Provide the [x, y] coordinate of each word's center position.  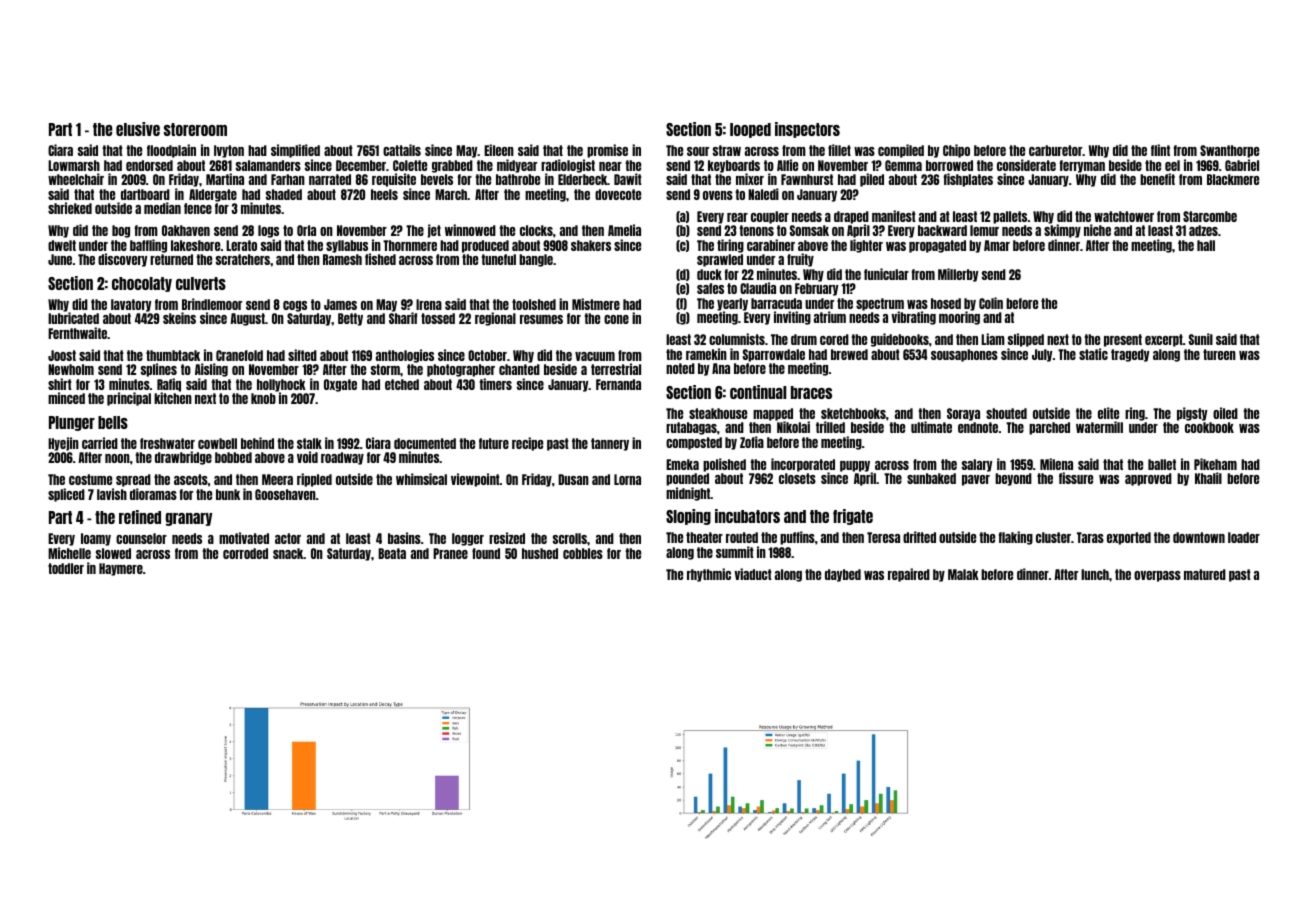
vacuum [595, 356]
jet [434, 231]
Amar [997, 245]
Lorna [627, 479]
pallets [1010, 217]
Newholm [71, 369]
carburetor [1055, 150]
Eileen [499, 150]
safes [710, 288]
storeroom [195, 129]
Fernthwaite [77, 333]
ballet [1162, 464]
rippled [314, 480]
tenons [756, 230]
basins [404, 538]
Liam [993, 339]
